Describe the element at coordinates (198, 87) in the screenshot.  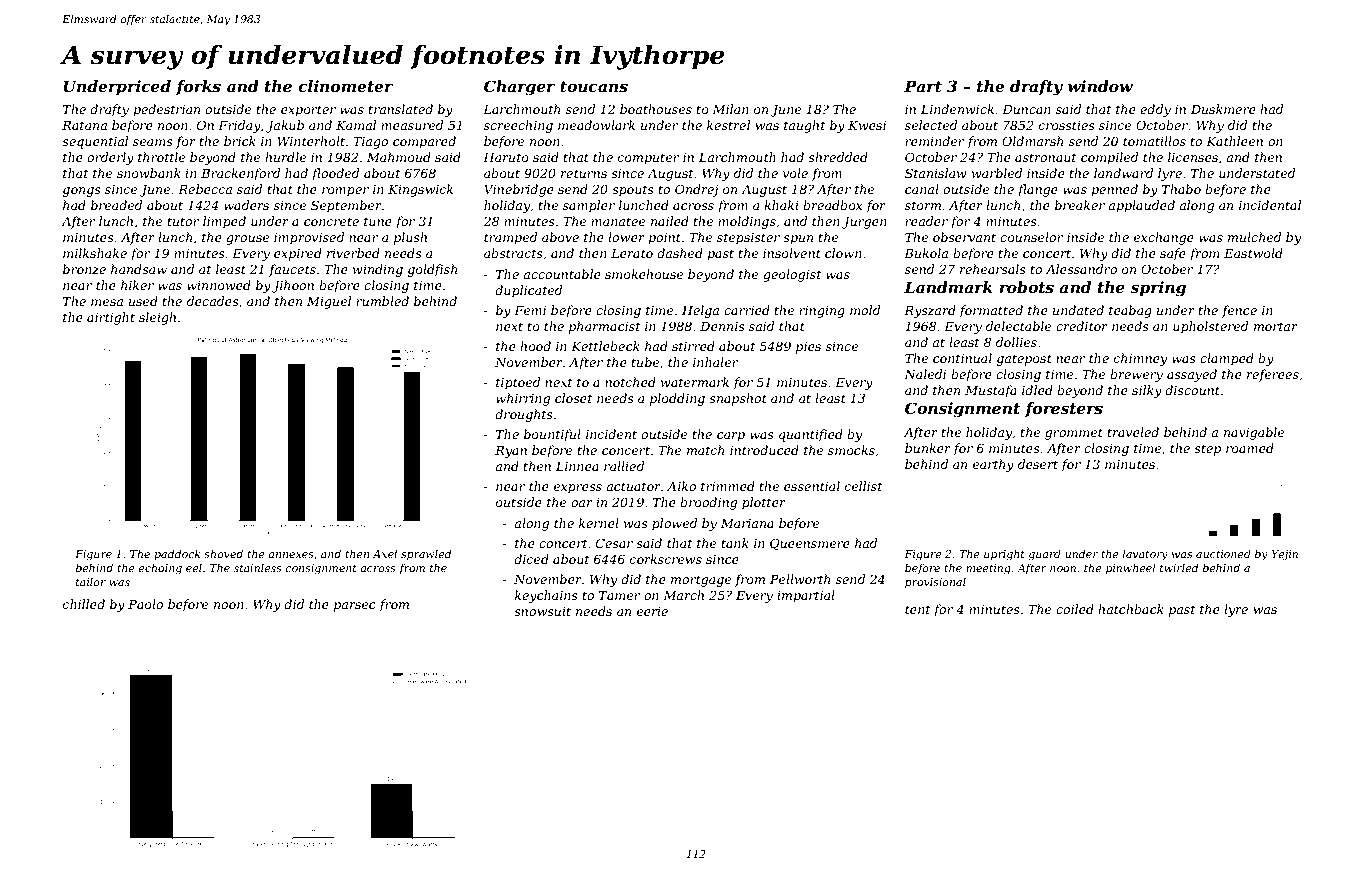
I see `forks` at that location.
